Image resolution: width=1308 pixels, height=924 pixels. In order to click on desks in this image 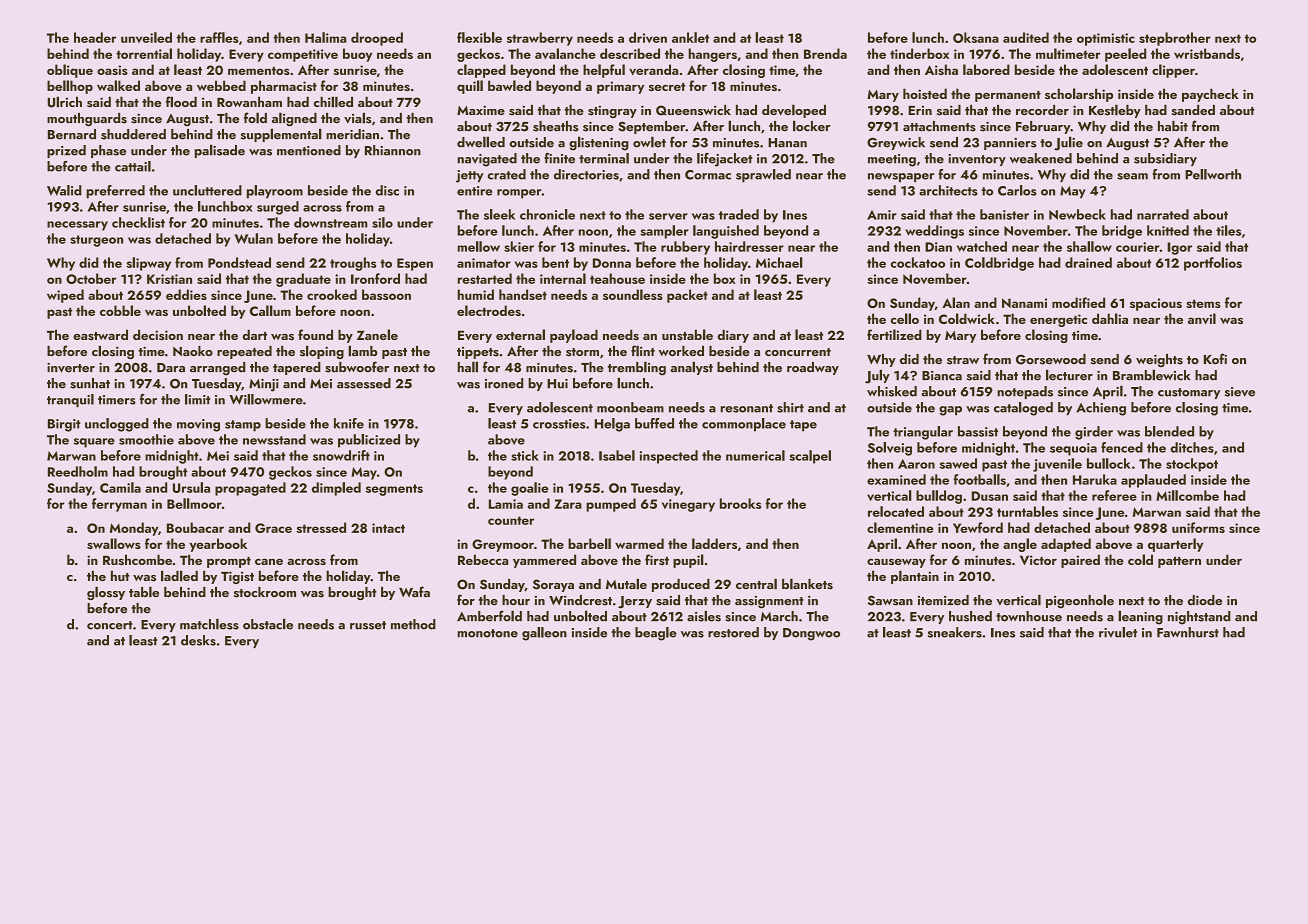, I will do `click(198, 640)`.
